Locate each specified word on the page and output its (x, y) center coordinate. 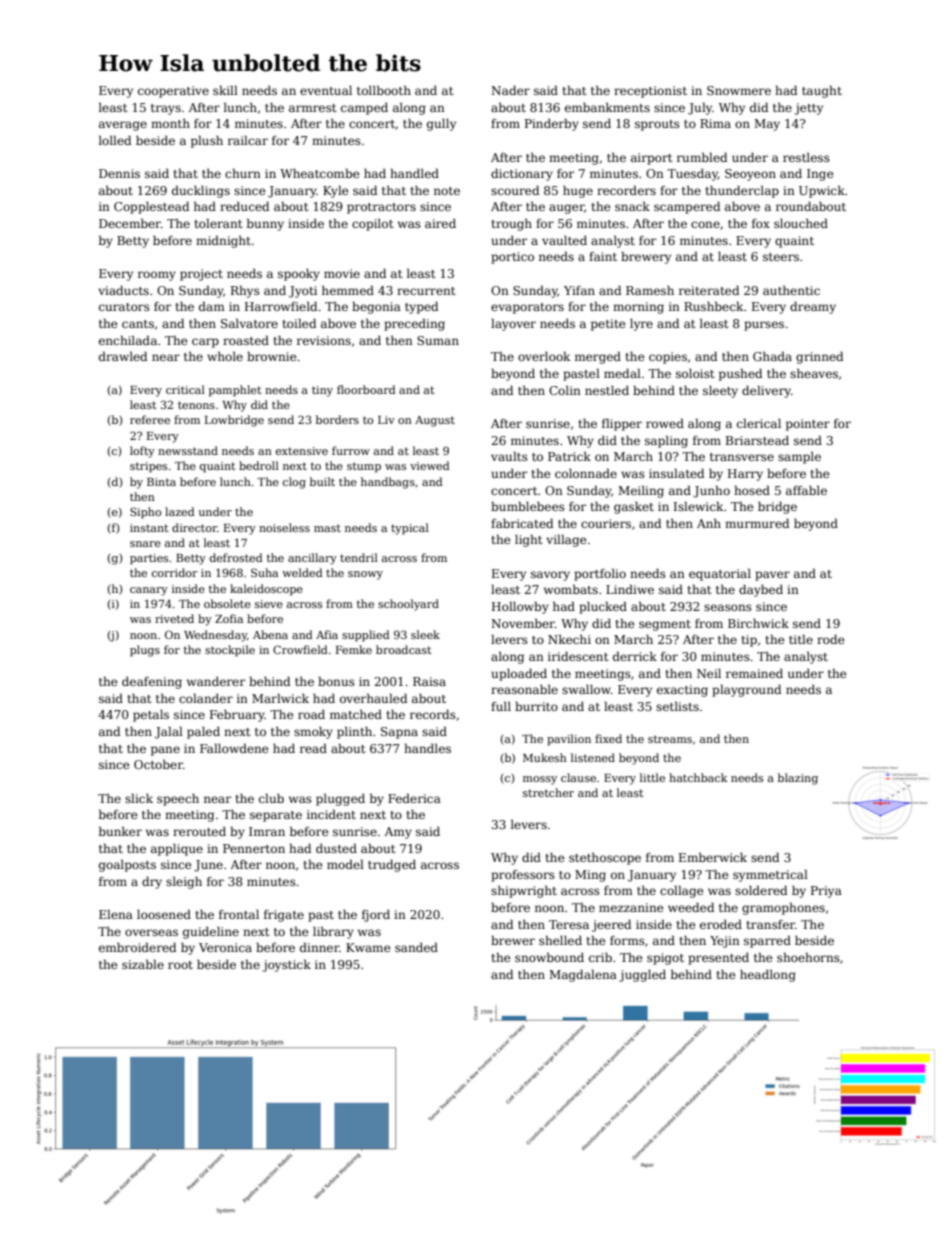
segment (665, 625)
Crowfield (300, 649)
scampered (687, 207)
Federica (414, 798)
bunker (120, 831)
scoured (515, 190)
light (528, 540)
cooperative (173, 92)
